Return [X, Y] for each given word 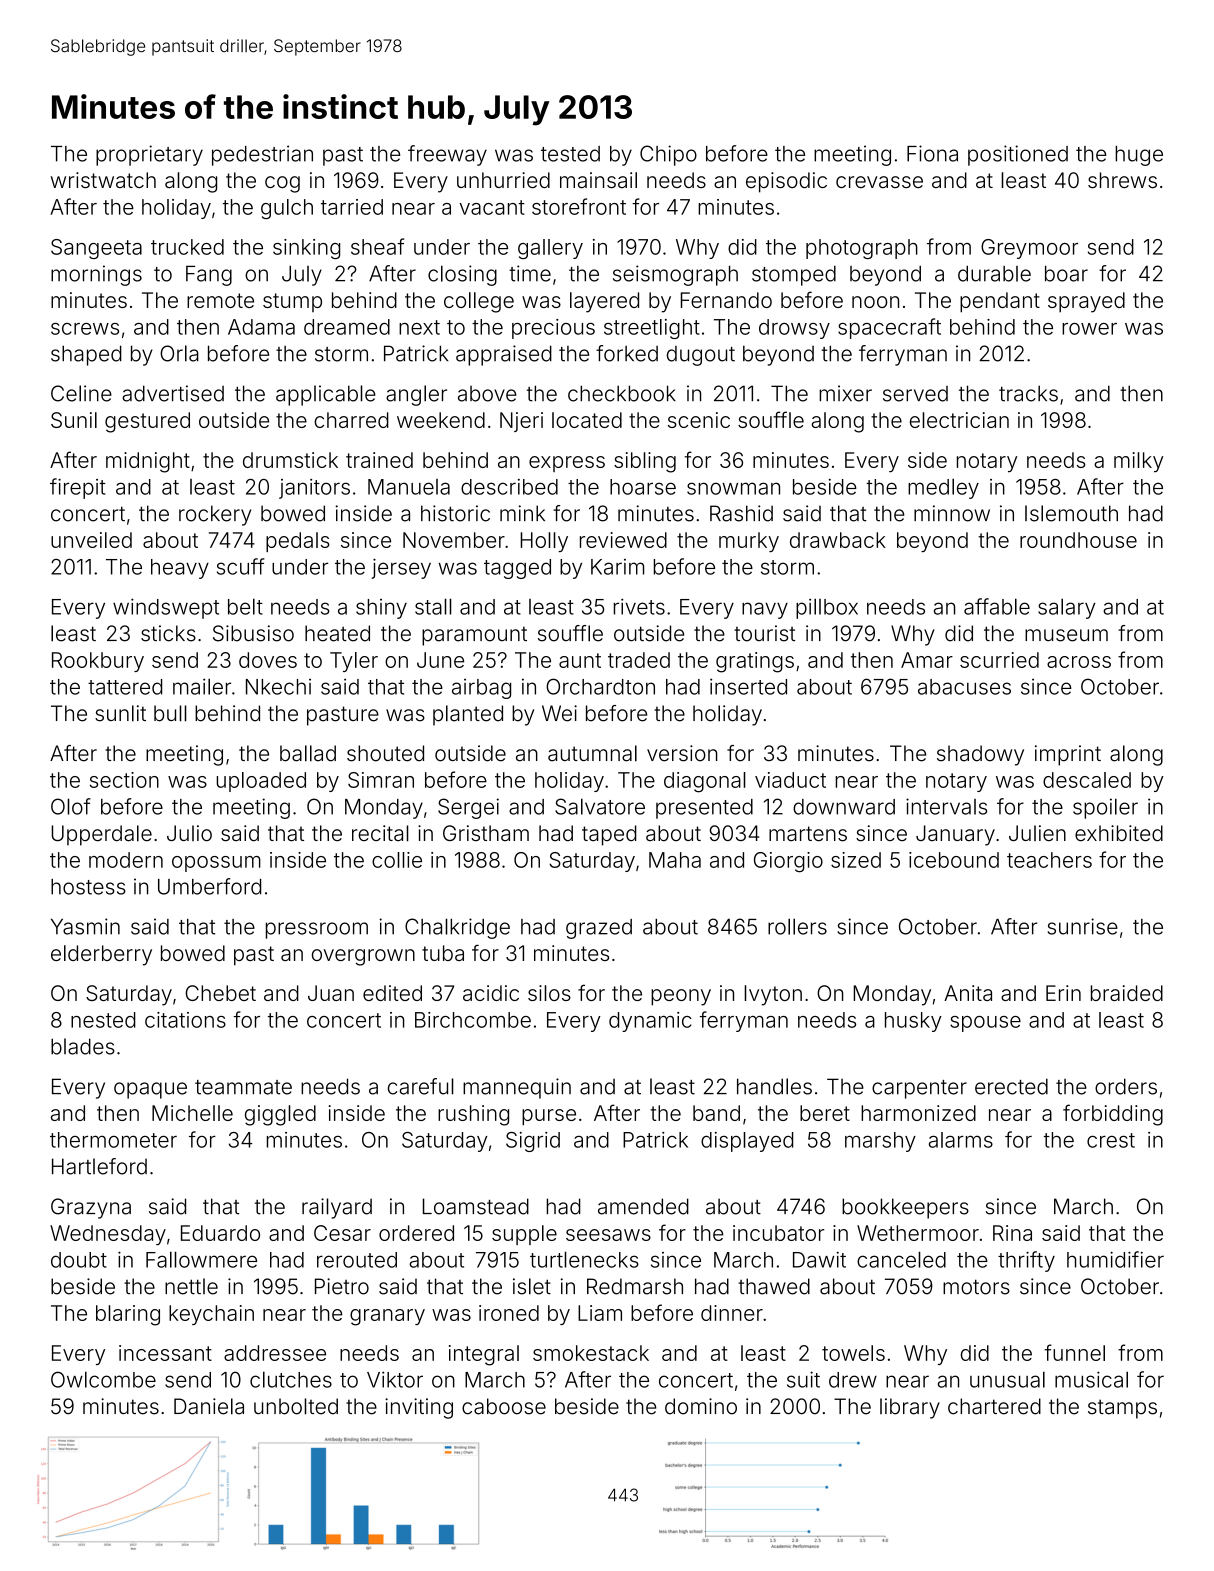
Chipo [668, 155]
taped [609, 835]
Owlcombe [103, 1379]
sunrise [1083, 926]
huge [1139, 156]
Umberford [209, 886]
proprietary [149, 155]
